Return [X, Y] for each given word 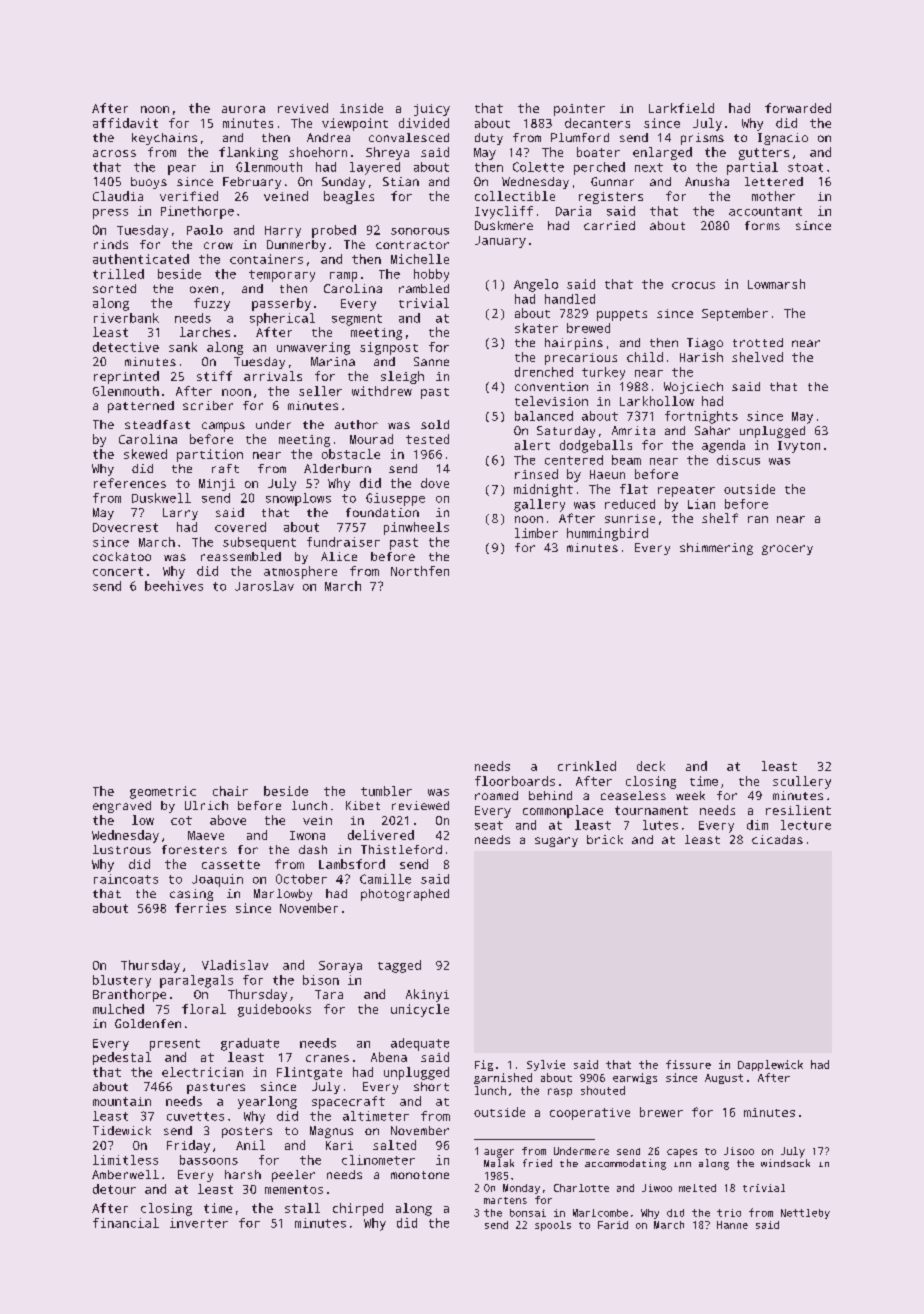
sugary [556, 842]
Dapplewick [770, 1065]
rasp [560, 1092]
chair [230, 791]
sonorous [420, 231]
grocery [787, 550]
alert [532, 445]
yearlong [267, 1102]
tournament [651, 810]
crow [218, 245]
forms [762, 225]
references [130, 483]
